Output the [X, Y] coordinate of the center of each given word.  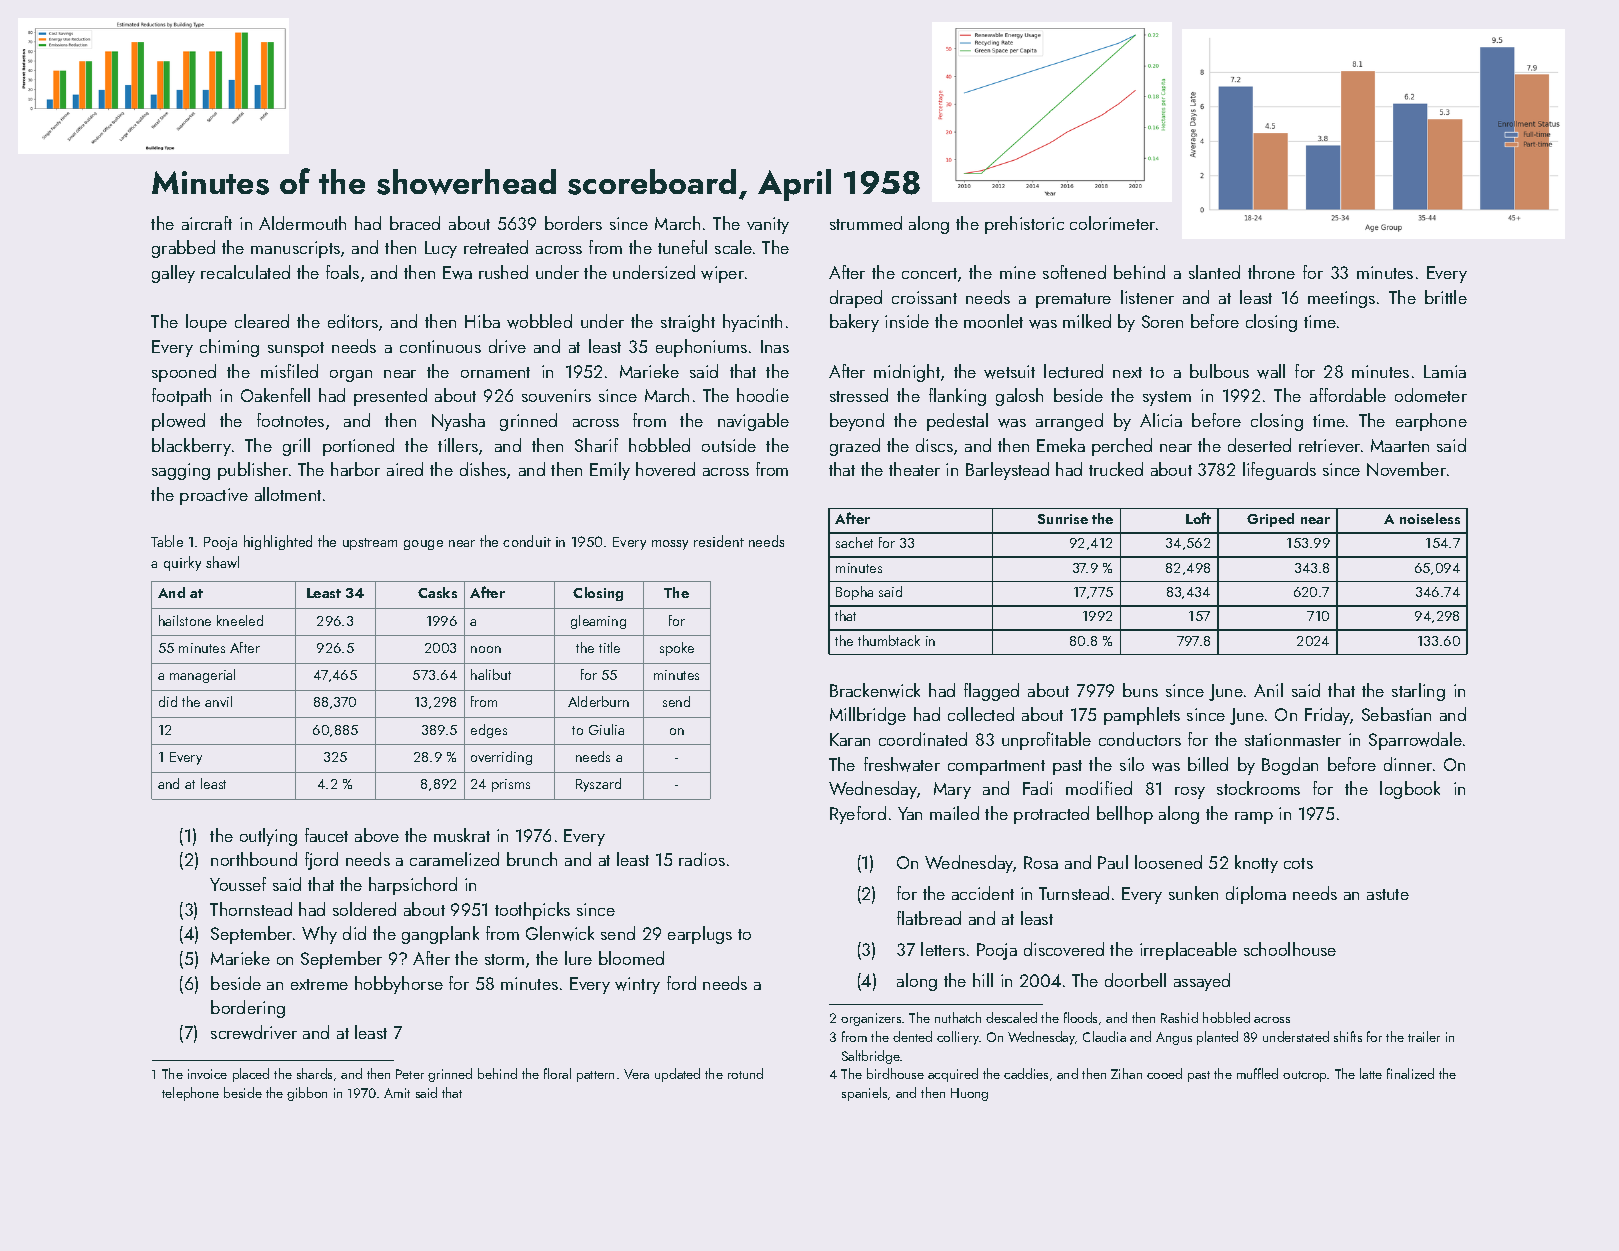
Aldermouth [302, 223]
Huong [969, 1094]
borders [573, 223]
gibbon [307, 1094]
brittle [1446, 297]
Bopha [854, 593]
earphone [1431, 422]
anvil [218, 701]
